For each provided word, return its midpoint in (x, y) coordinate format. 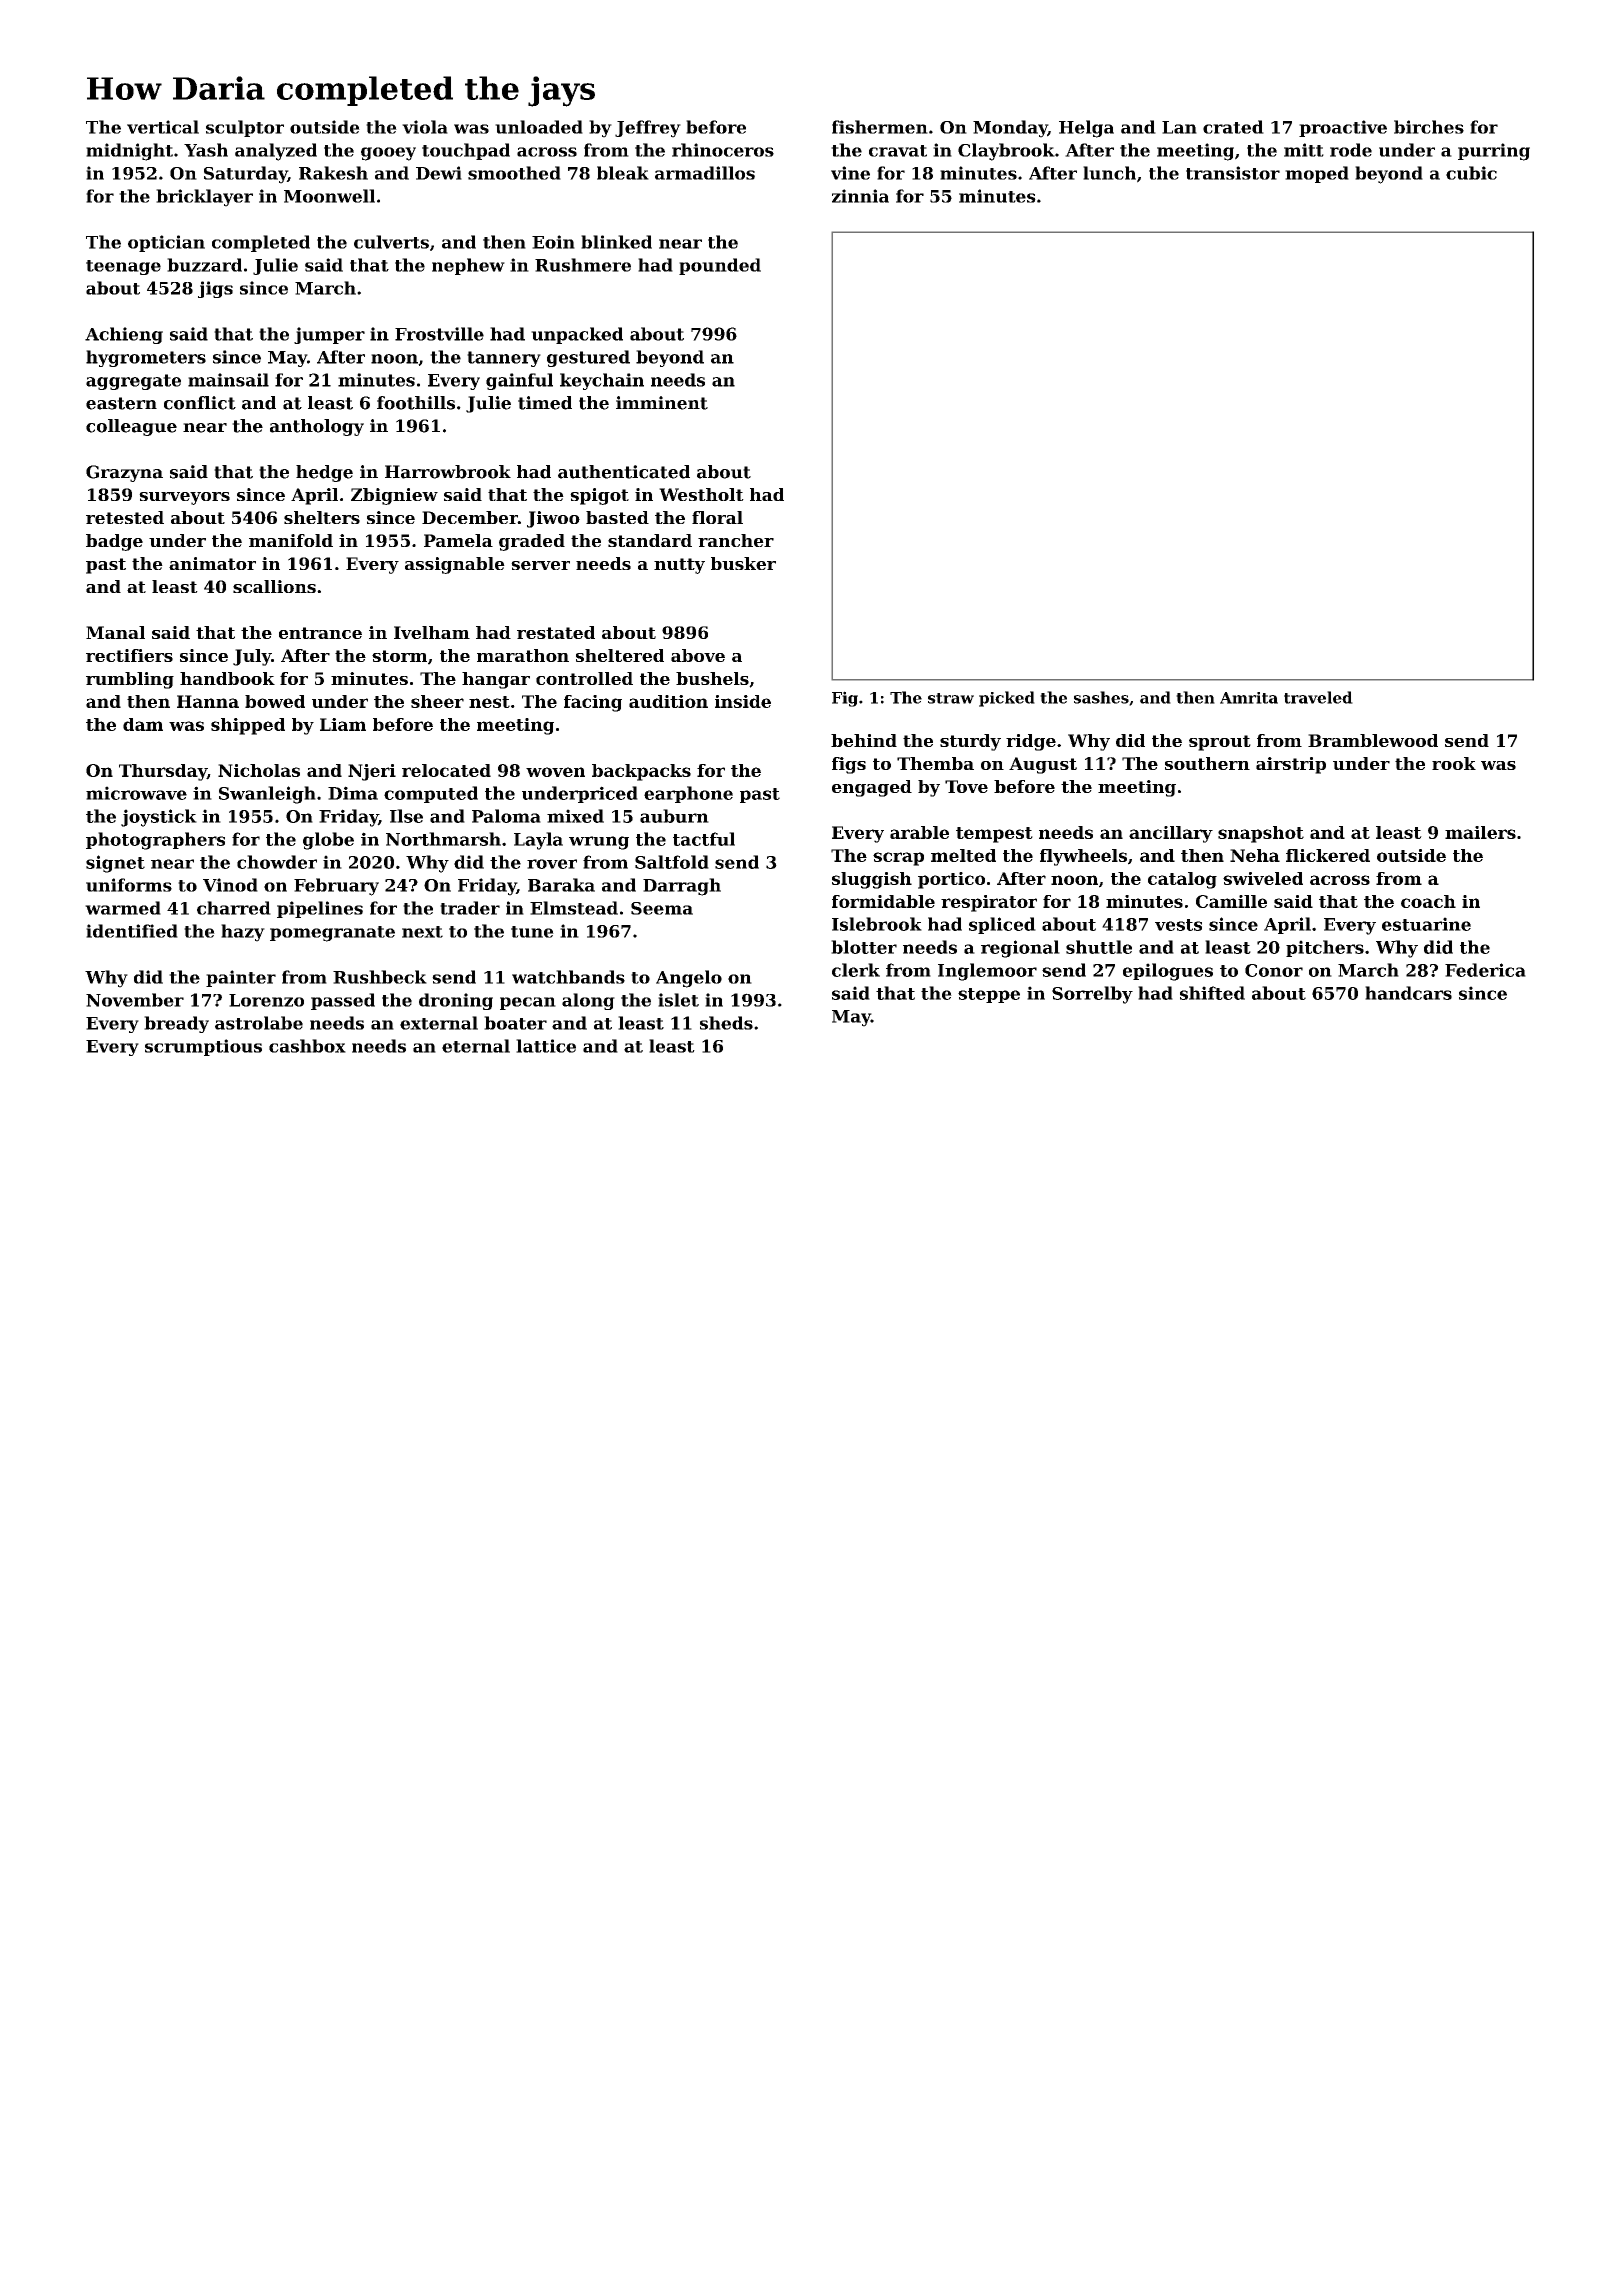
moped (1317, 174)
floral (717, 517)
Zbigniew (394, 496)
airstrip (1291, 765)
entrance (320, 633)
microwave (136, 793)
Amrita (1249, 698)
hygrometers (146, 358)
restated (556, 632)
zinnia (860, 196)
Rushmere (583, 265)
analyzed (276, 152)
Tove (966, 786)
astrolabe (259, 1023)
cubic (1471, 173)
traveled (1318, 697)
